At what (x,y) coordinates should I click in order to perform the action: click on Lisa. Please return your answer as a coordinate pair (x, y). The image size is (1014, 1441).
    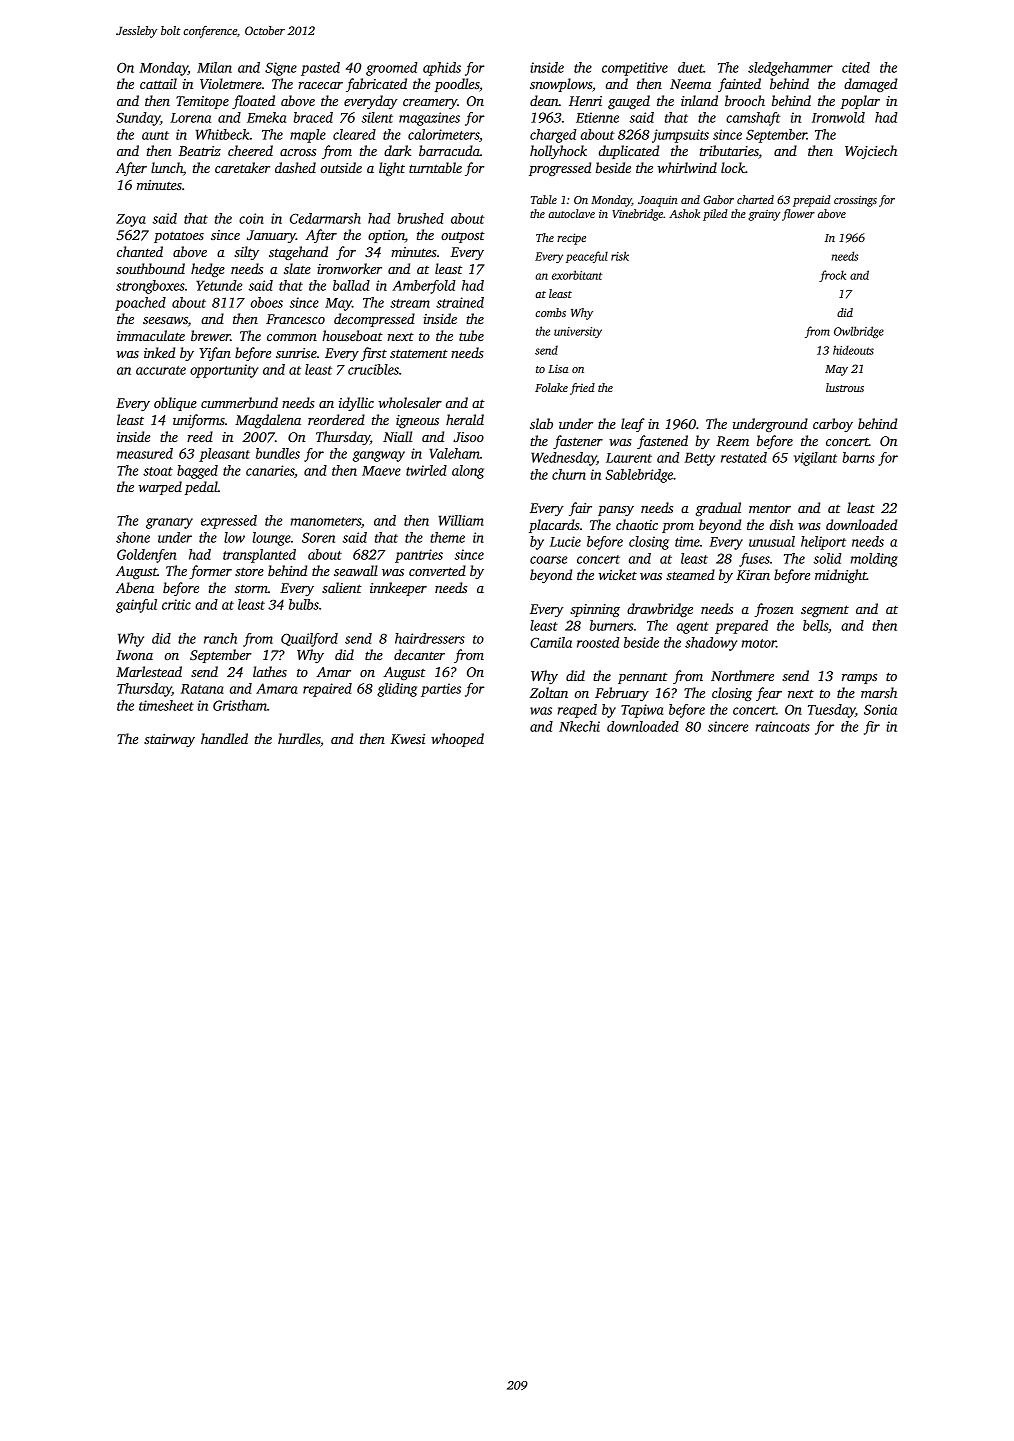
    Looking at the image, I should click on (558, 369).
